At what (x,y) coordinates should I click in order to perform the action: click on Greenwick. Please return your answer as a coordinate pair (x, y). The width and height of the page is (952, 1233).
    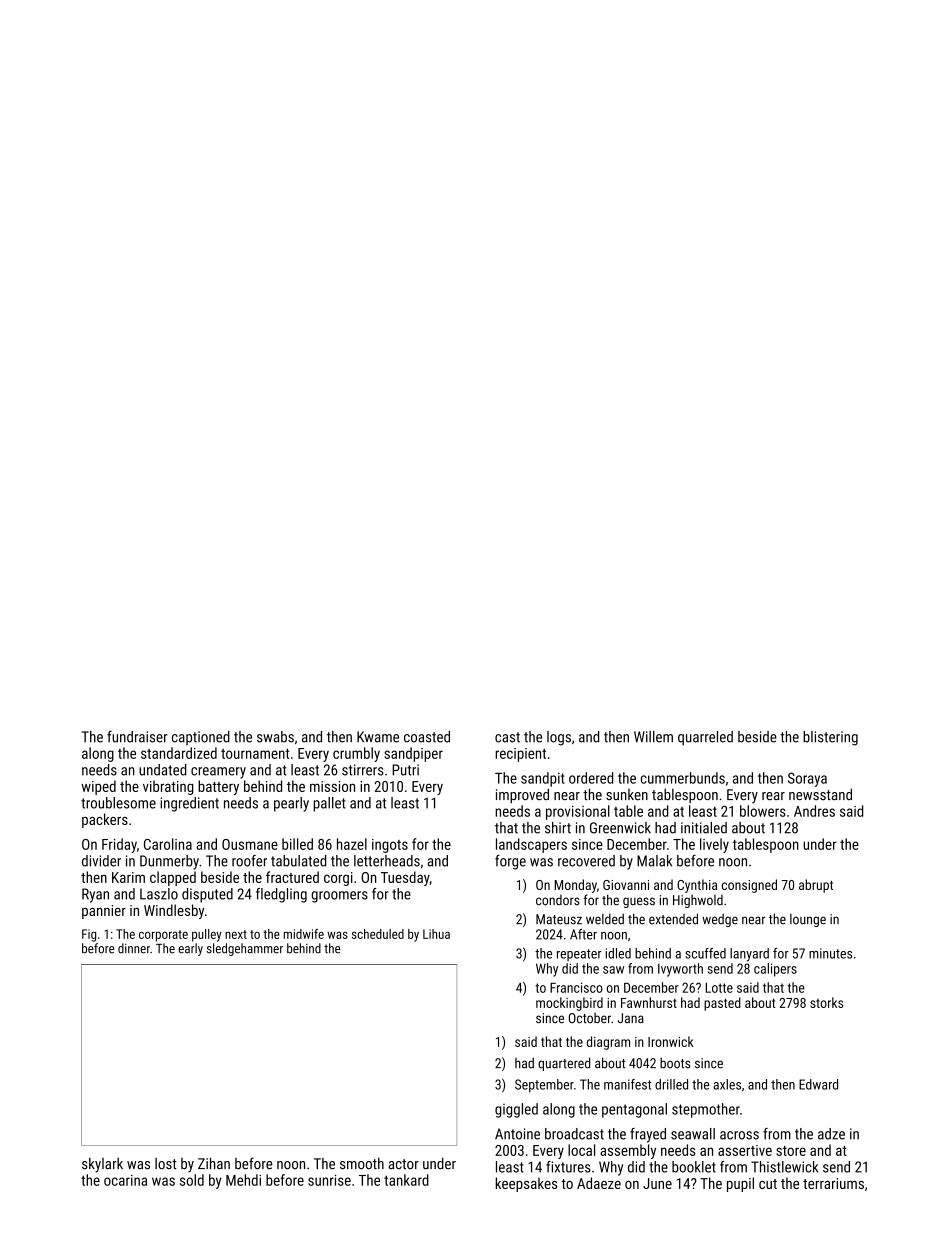
    Looking at the image, I should click on (620, 828).
